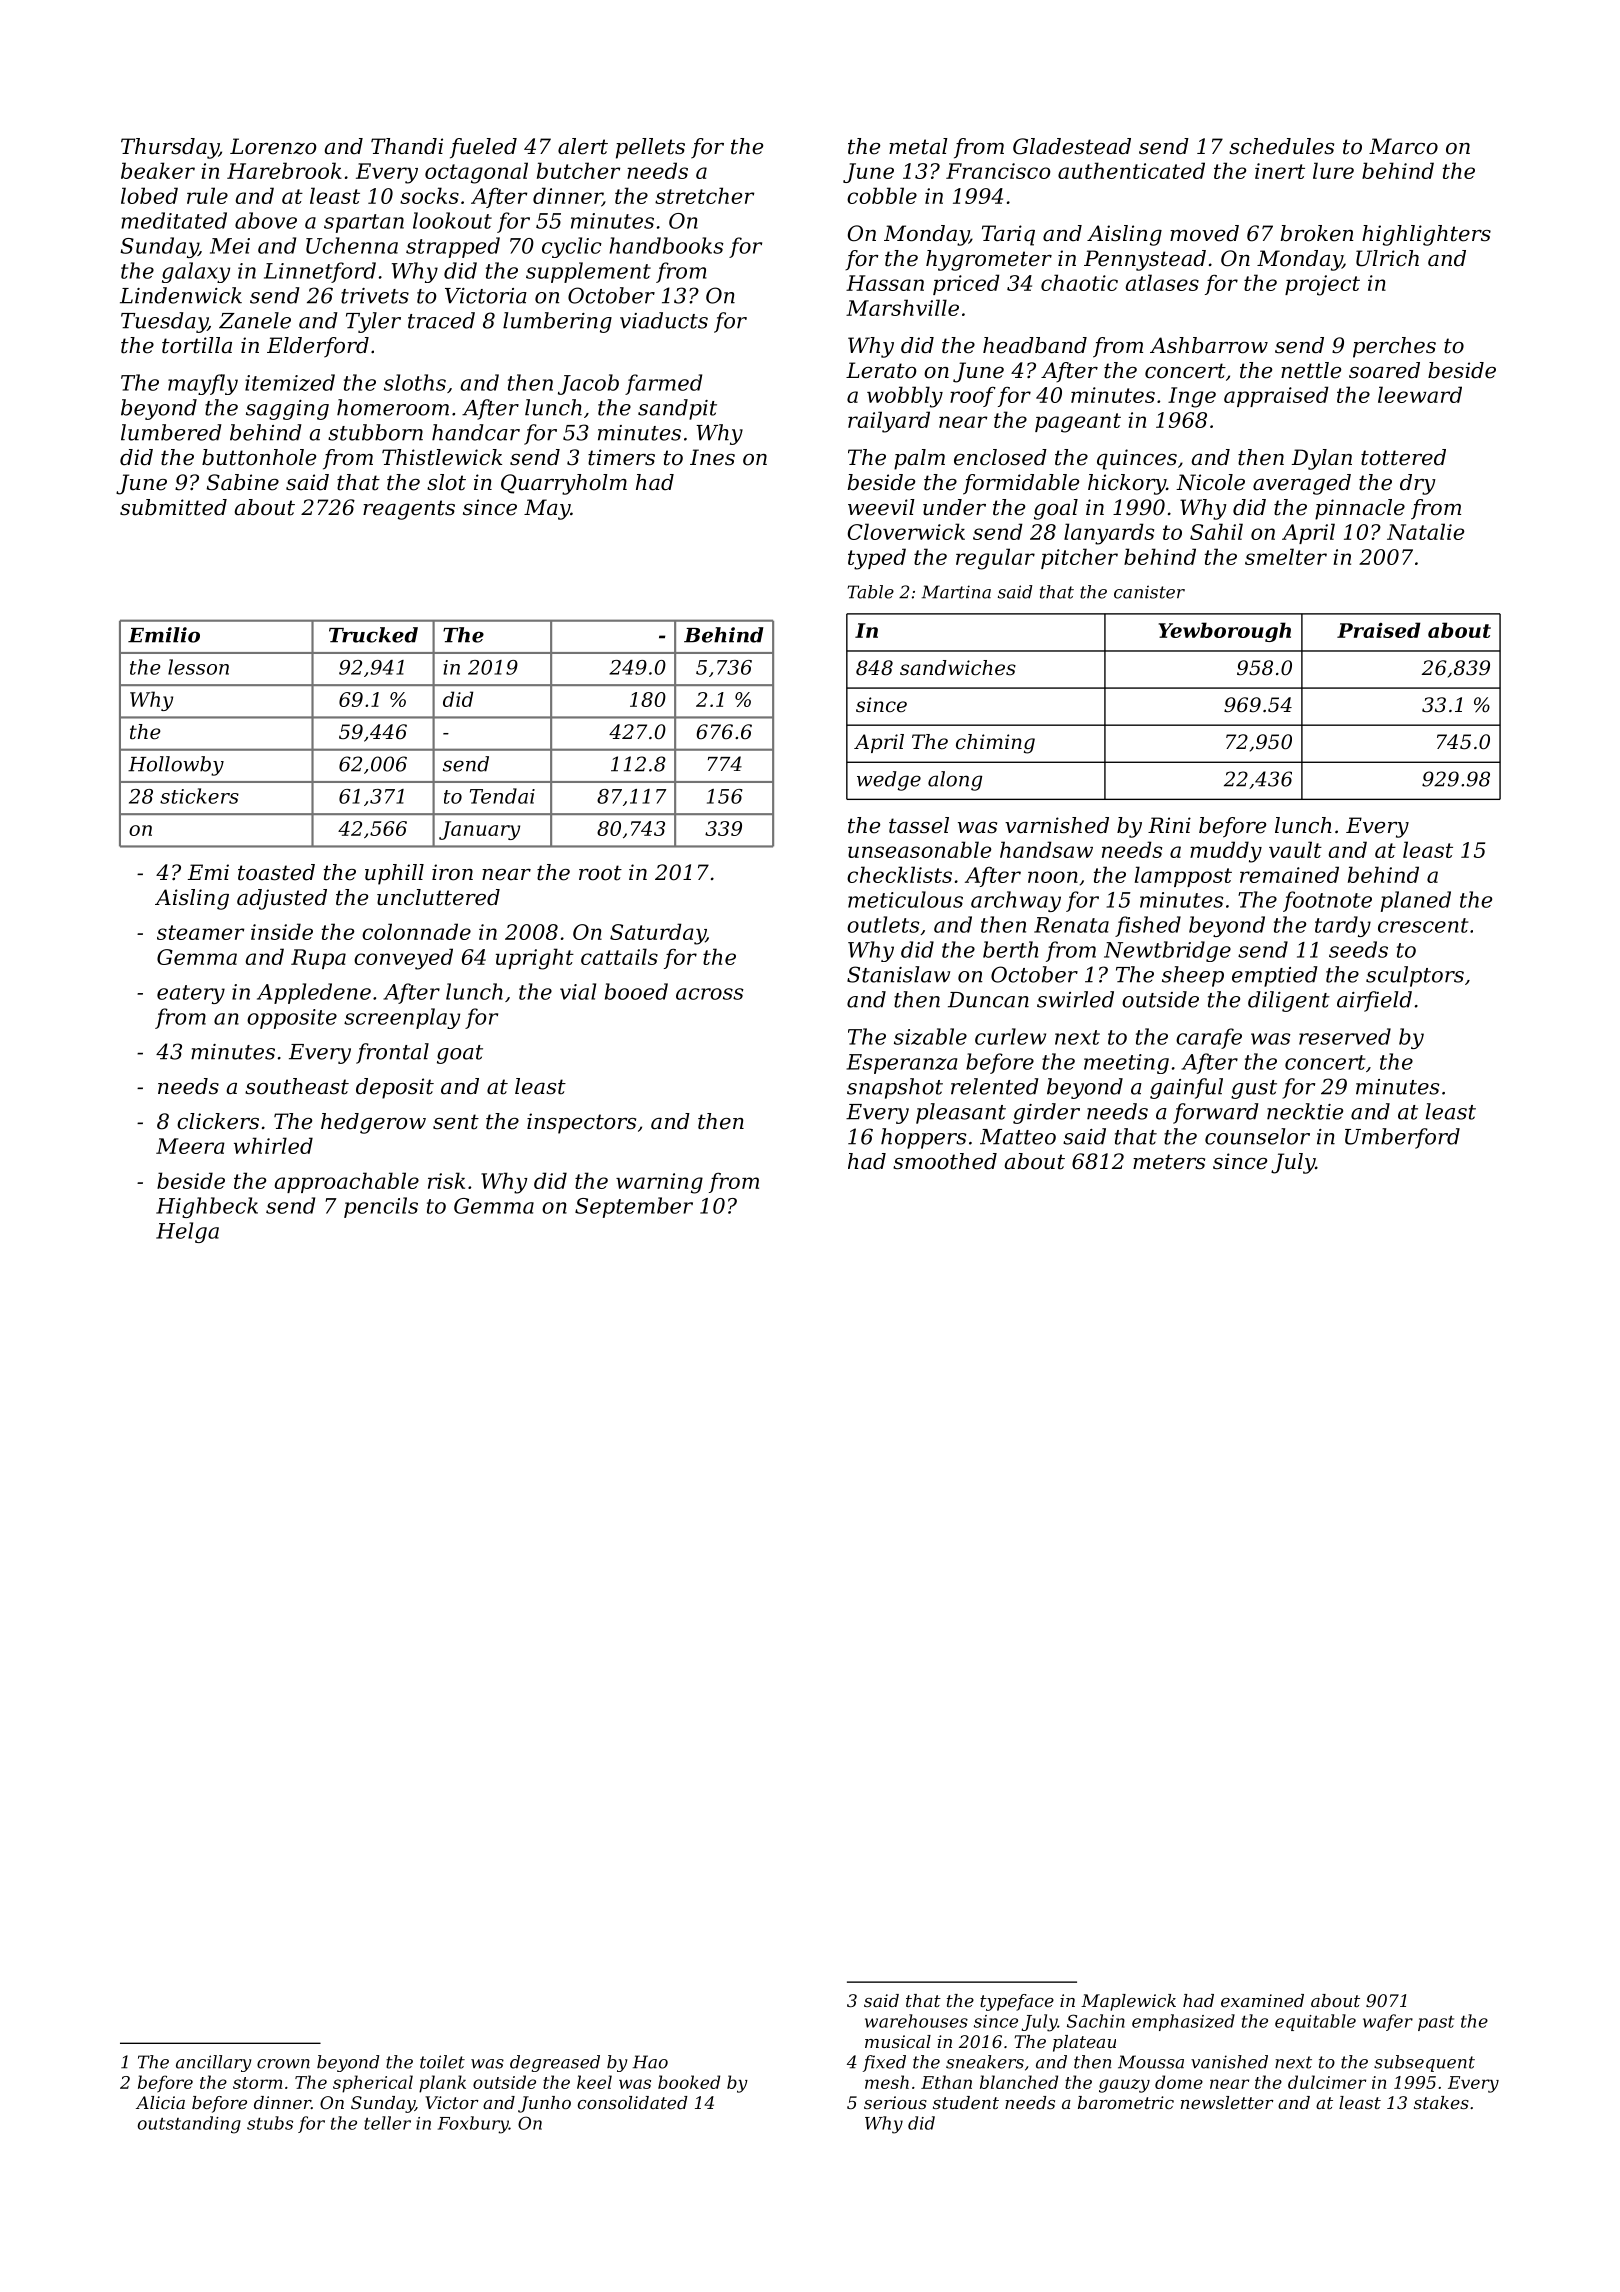 The height and width of the screenshot is (2292, 1620). I want to click on serious, so click(895, 2102).
